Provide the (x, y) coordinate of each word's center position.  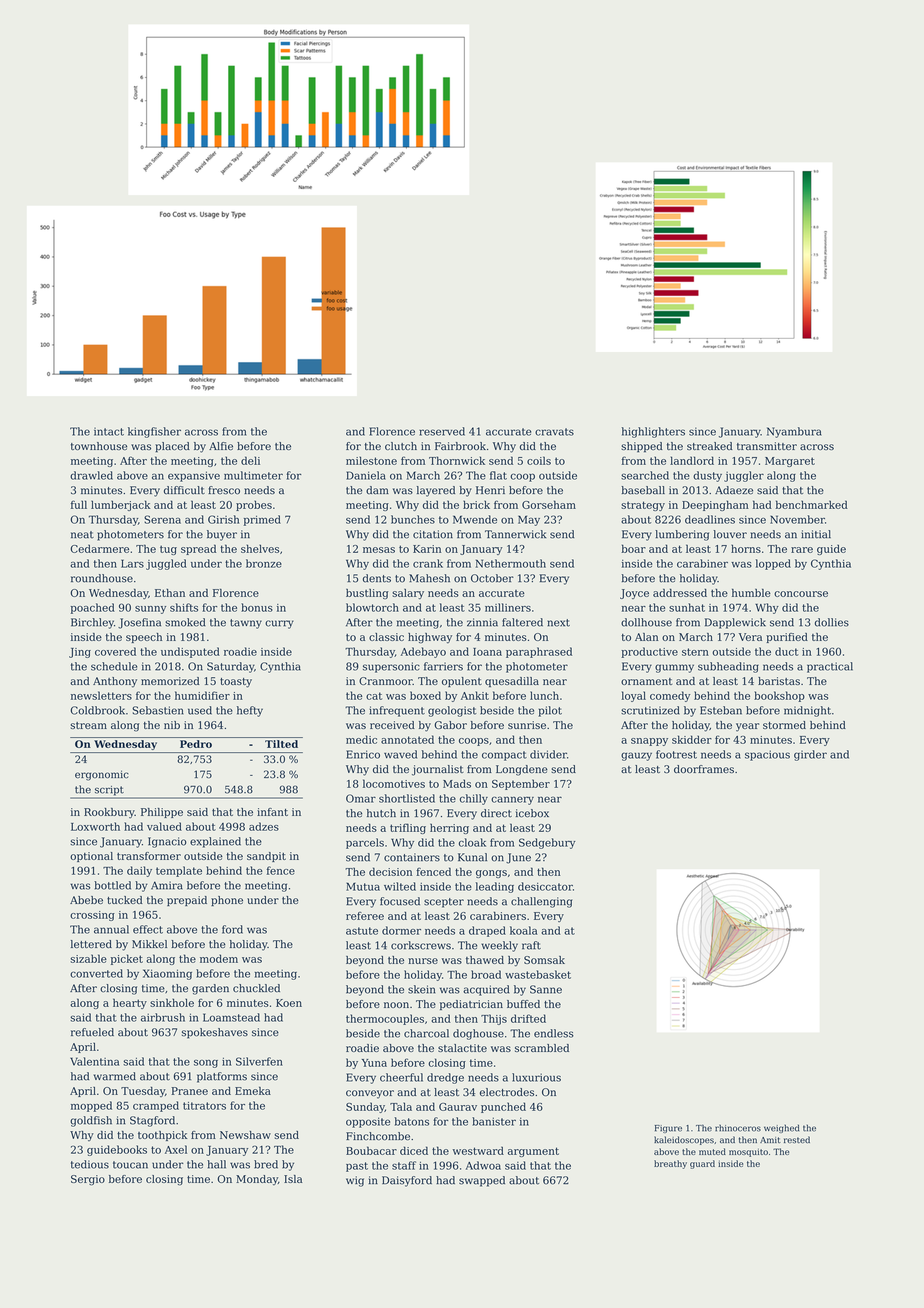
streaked (710, 446)
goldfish (91, 1121)
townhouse (99, 446)
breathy (670, 1164)
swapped (482, 1181)
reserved (442, 431)
